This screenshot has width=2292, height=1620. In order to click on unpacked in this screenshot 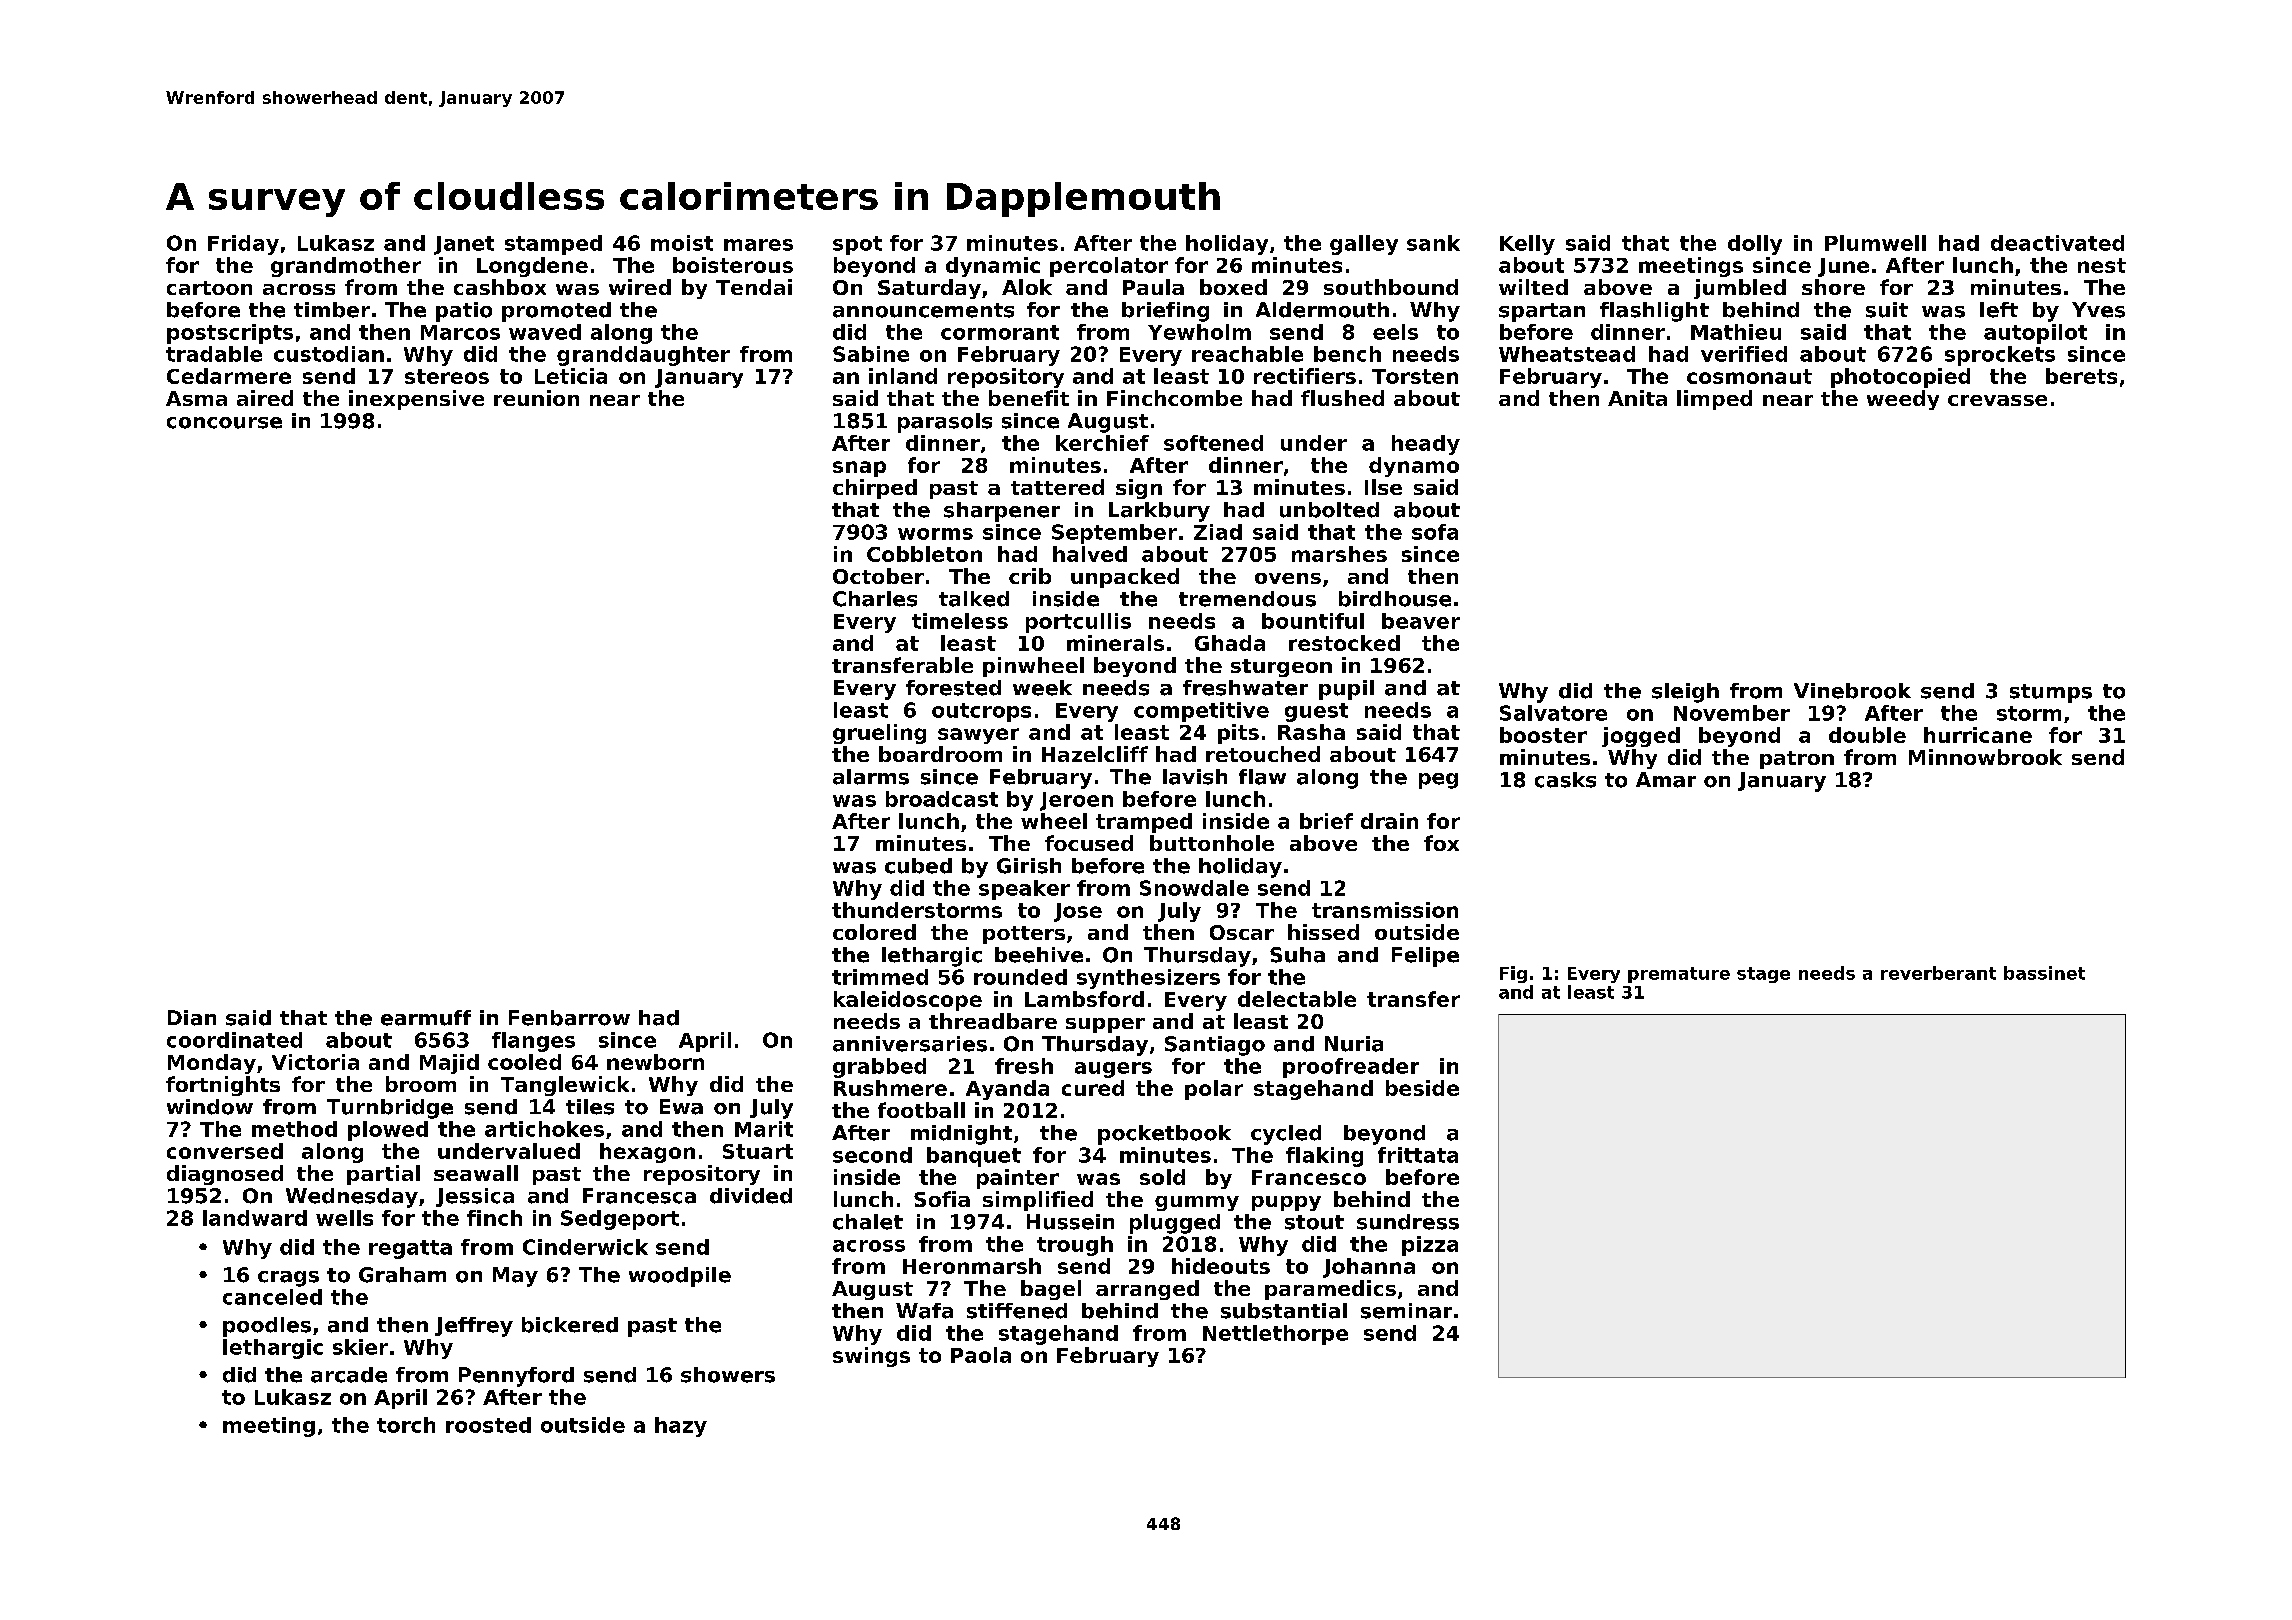, I will do `click(1125, 578)`.
